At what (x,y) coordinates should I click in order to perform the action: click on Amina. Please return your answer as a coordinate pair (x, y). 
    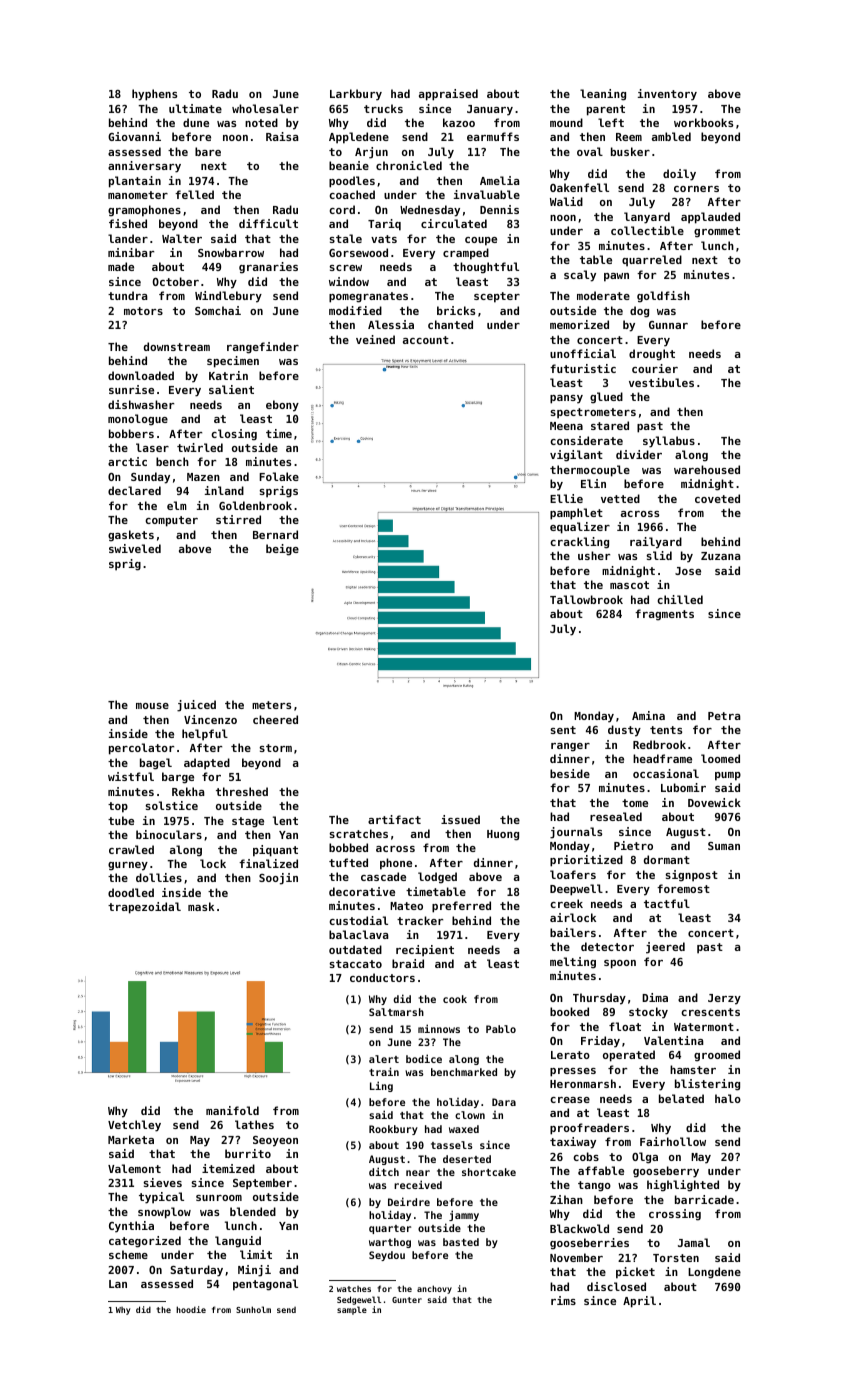
    Looking at the image, I should click on (648, 715).
